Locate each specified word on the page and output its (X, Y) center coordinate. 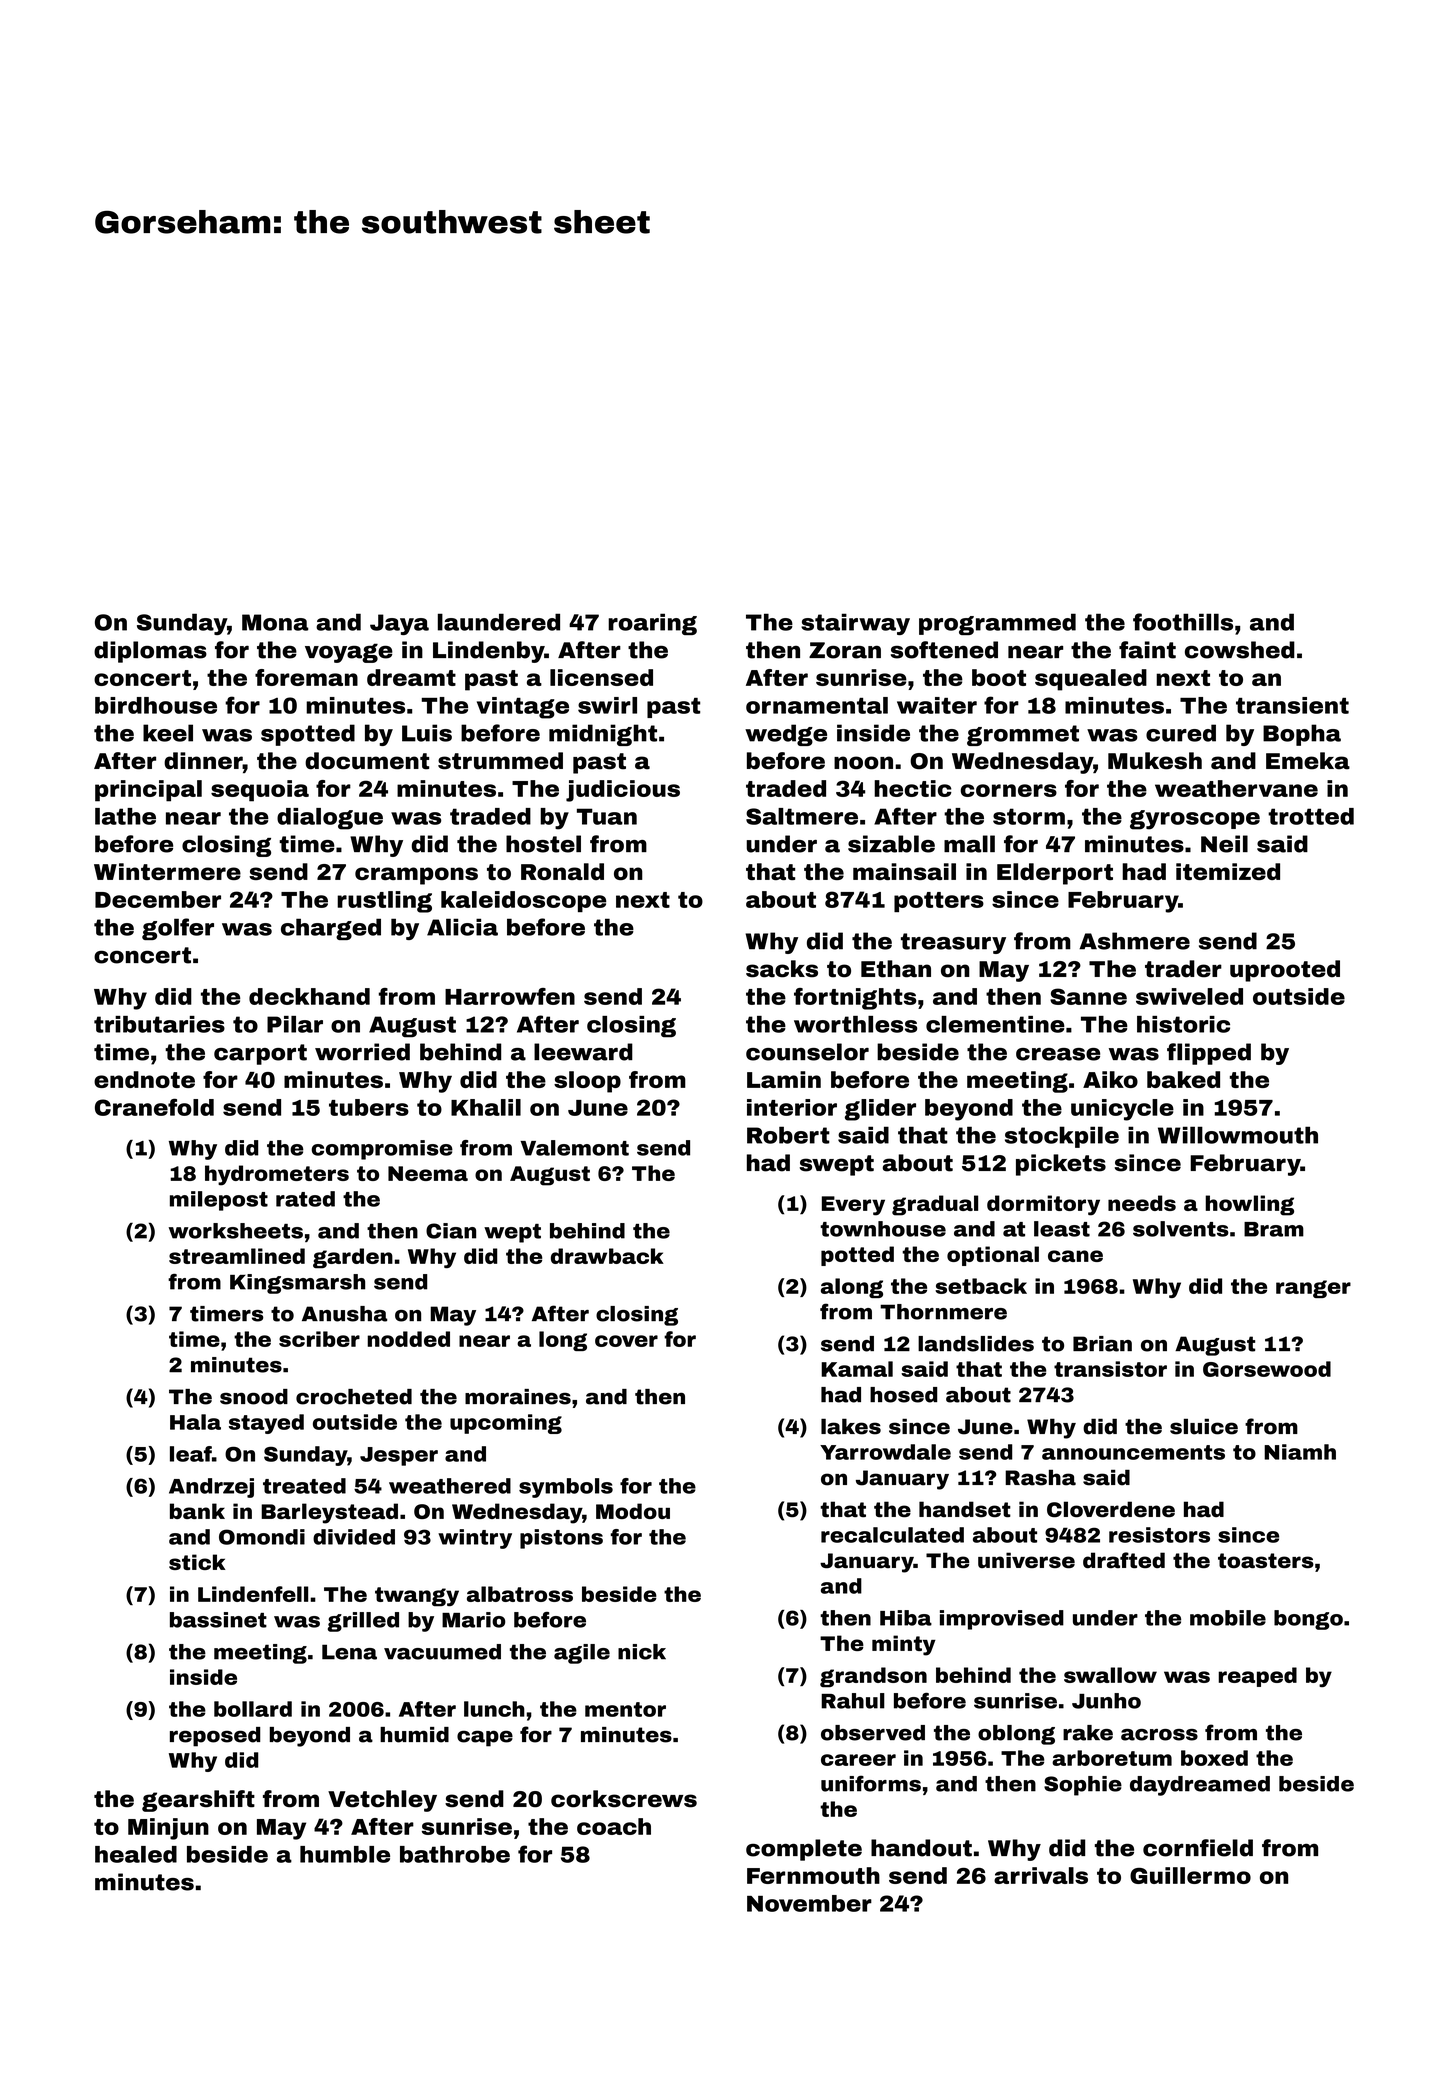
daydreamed (1200, 1786)
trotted (1311, 816)
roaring (652, 624)
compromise (382, 1150)
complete (804, 1850)
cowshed (1240, 650)
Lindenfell (253, 1594)
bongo (1308, 1620)
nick (642, 1652)
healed (136, 1854)
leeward (583, 1052)
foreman (306, 677)
